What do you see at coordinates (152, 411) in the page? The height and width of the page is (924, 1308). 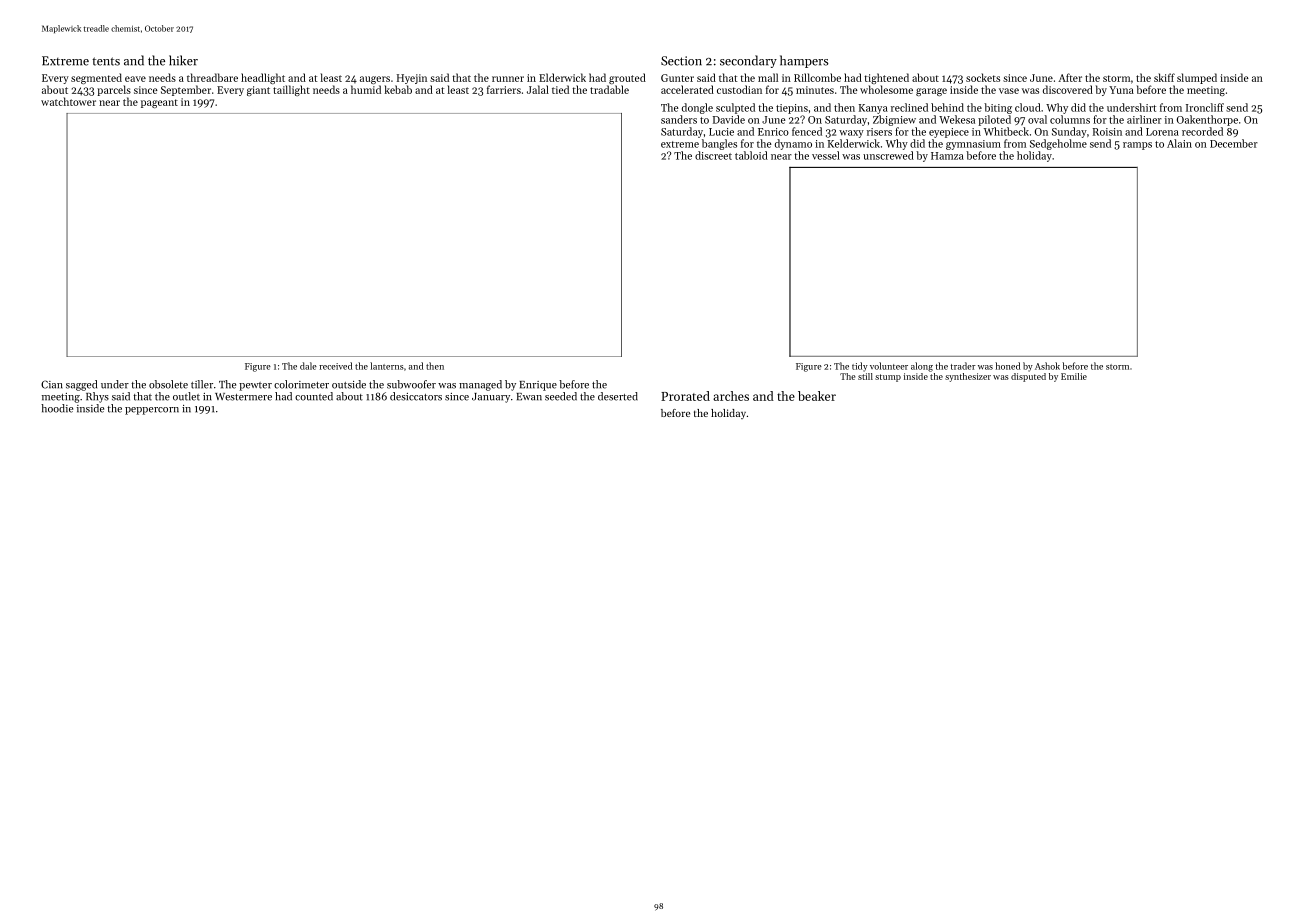 I see `peppercorn` at bounding box center [152, 411].
